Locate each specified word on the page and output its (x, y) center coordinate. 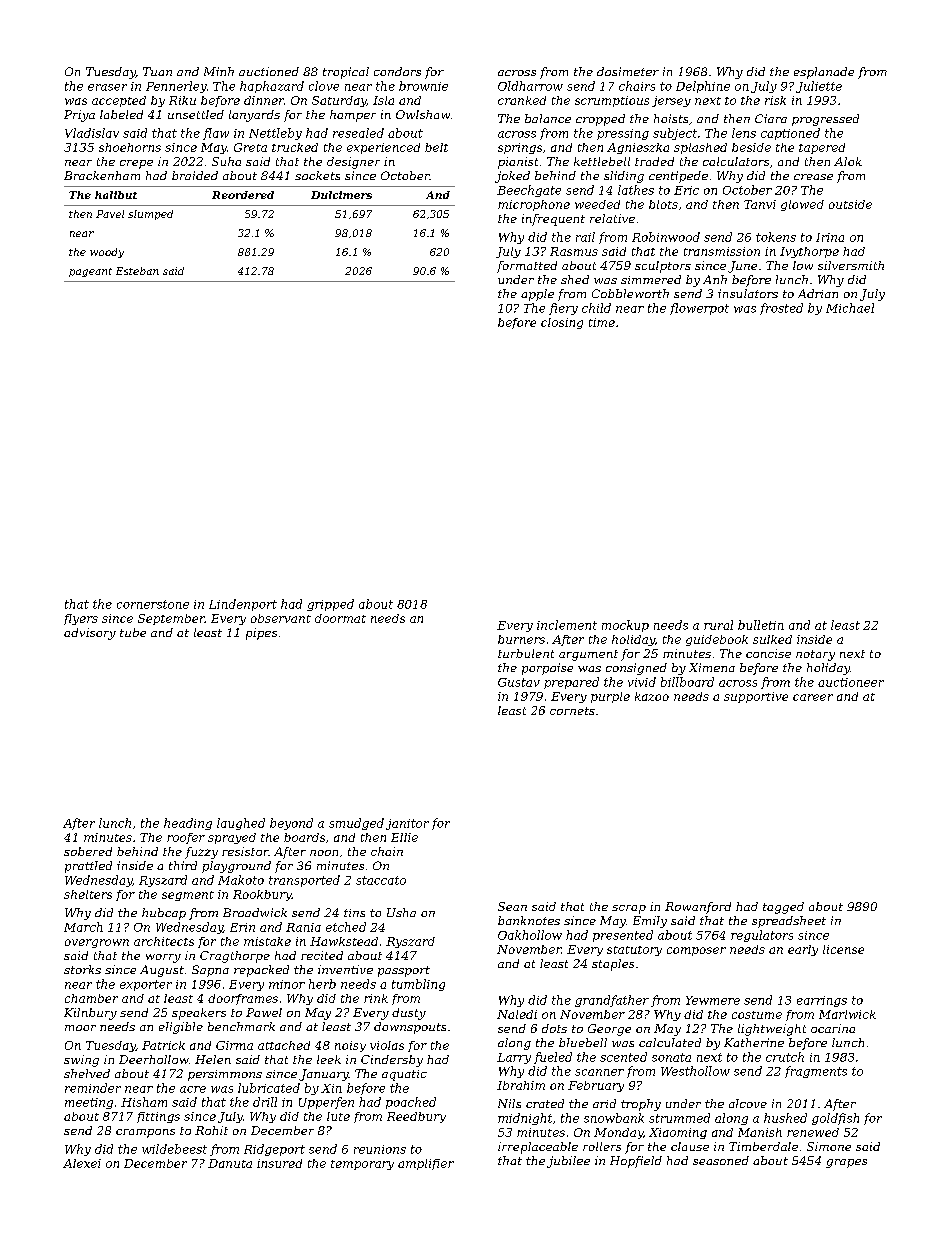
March (83, 927)
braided (195, 175)
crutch (785, 1057)
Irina (830, 237)
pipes (261, 634)
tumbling (418, 985)
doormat (340, 618)
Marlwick (847, 1014)
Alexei (82, 1163)
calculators (736, 161)
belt (436, 147)
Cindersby (392, 1061)
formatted (527, 267)
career (813, 697)
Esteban (137, 271)
